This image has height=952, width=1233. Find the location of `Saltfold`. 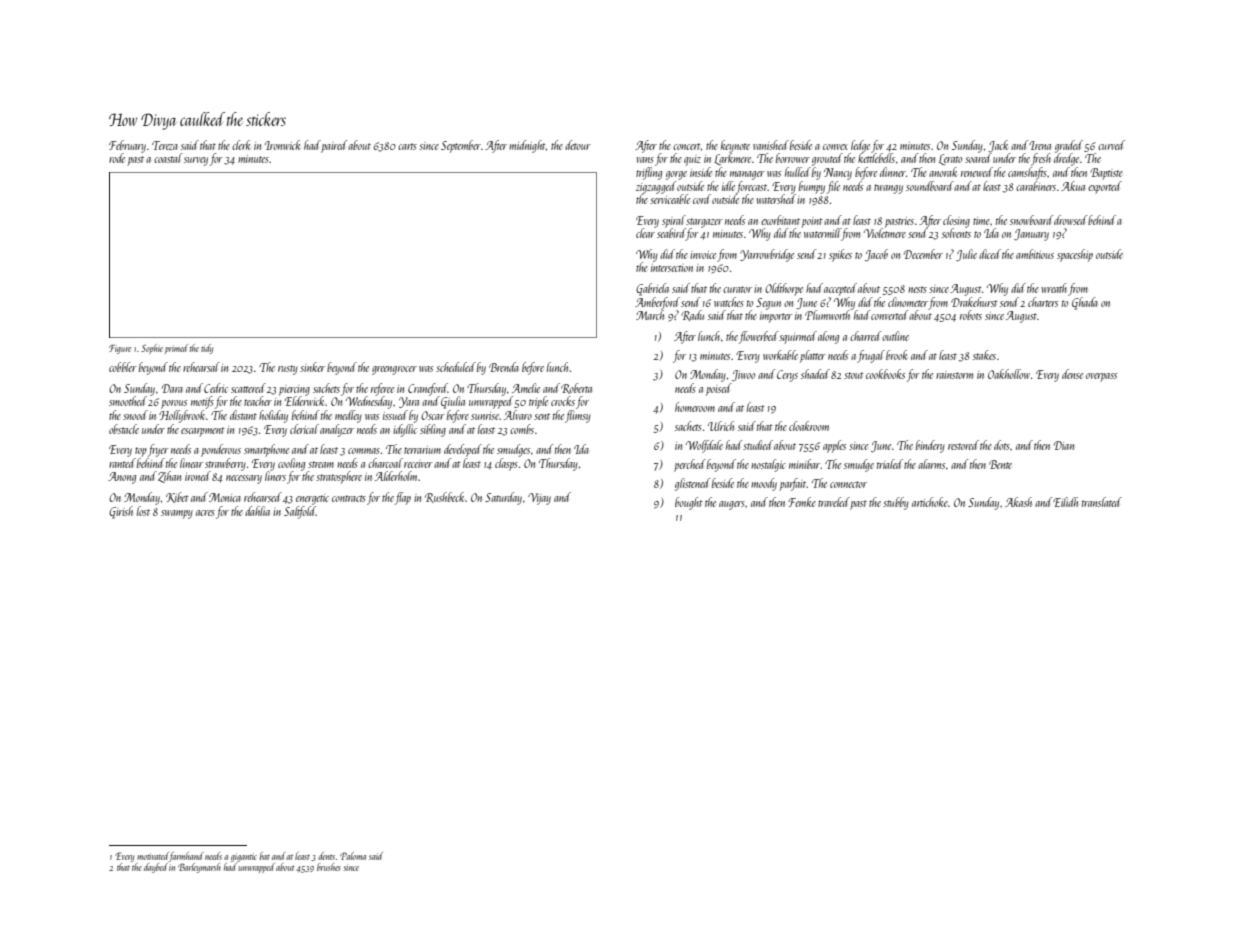

Saltfold is located at coordinates (300, 512).
